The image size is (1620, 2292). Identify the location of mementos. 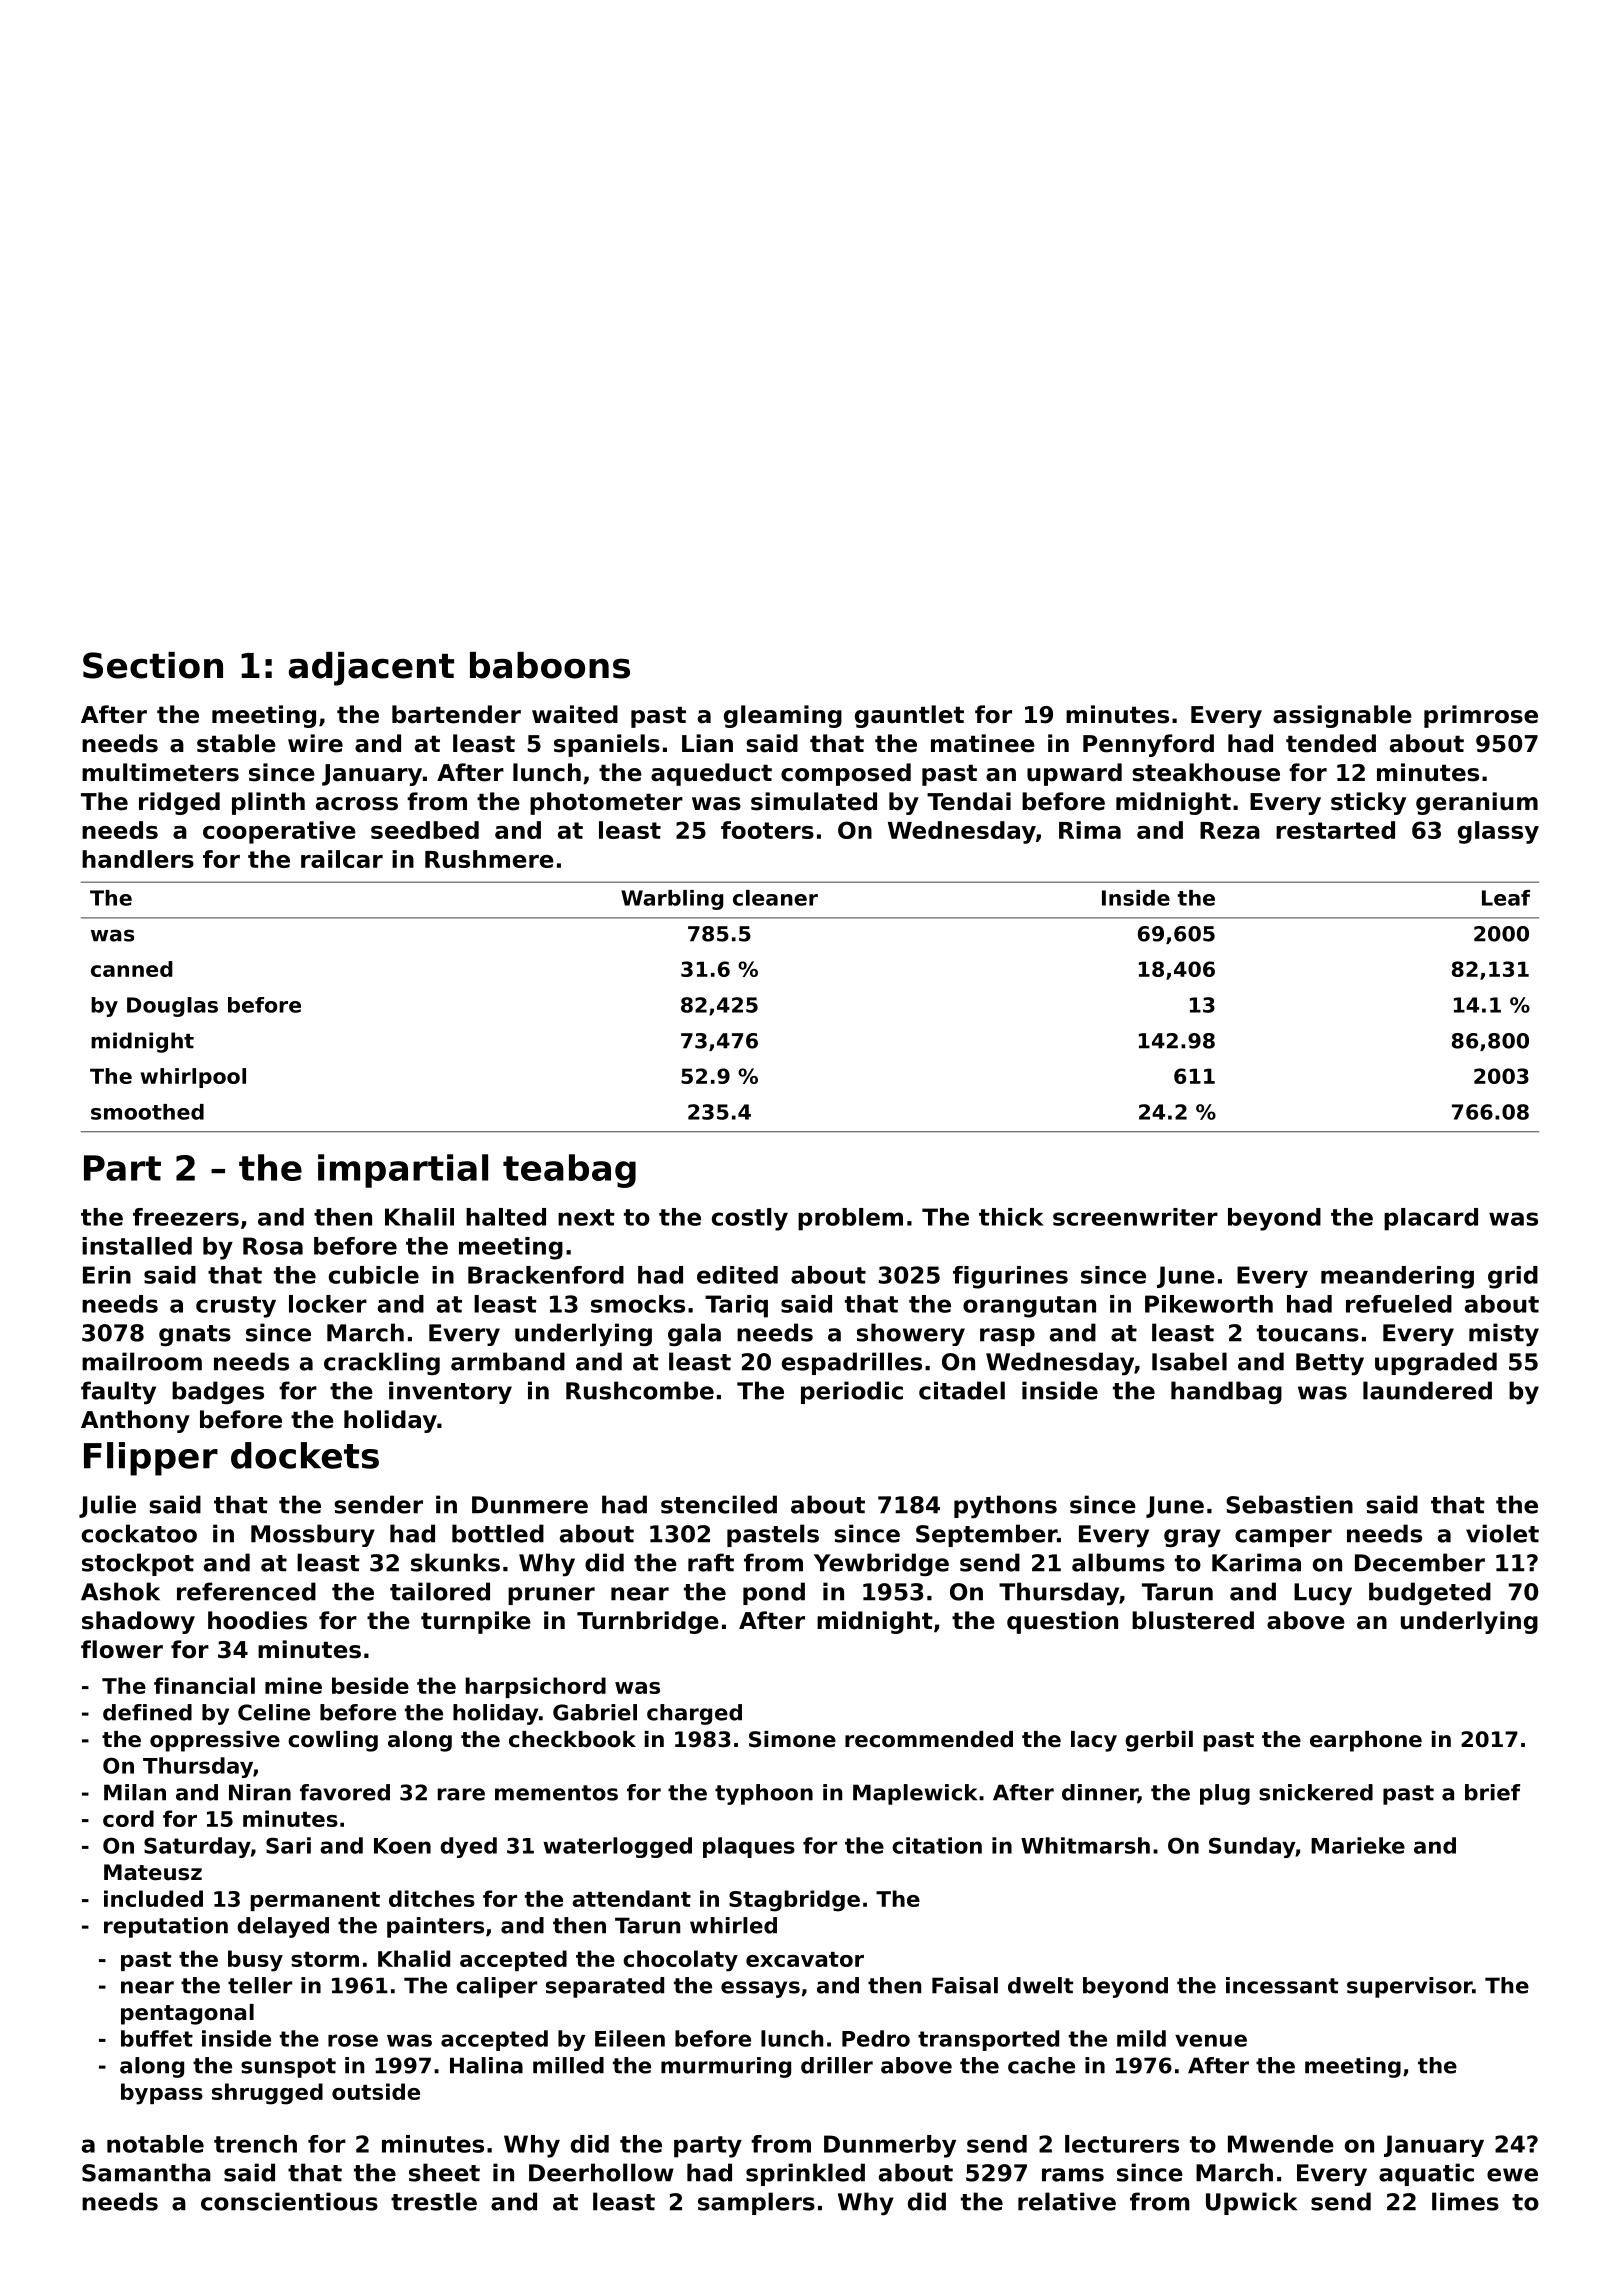
(556, 1793).
